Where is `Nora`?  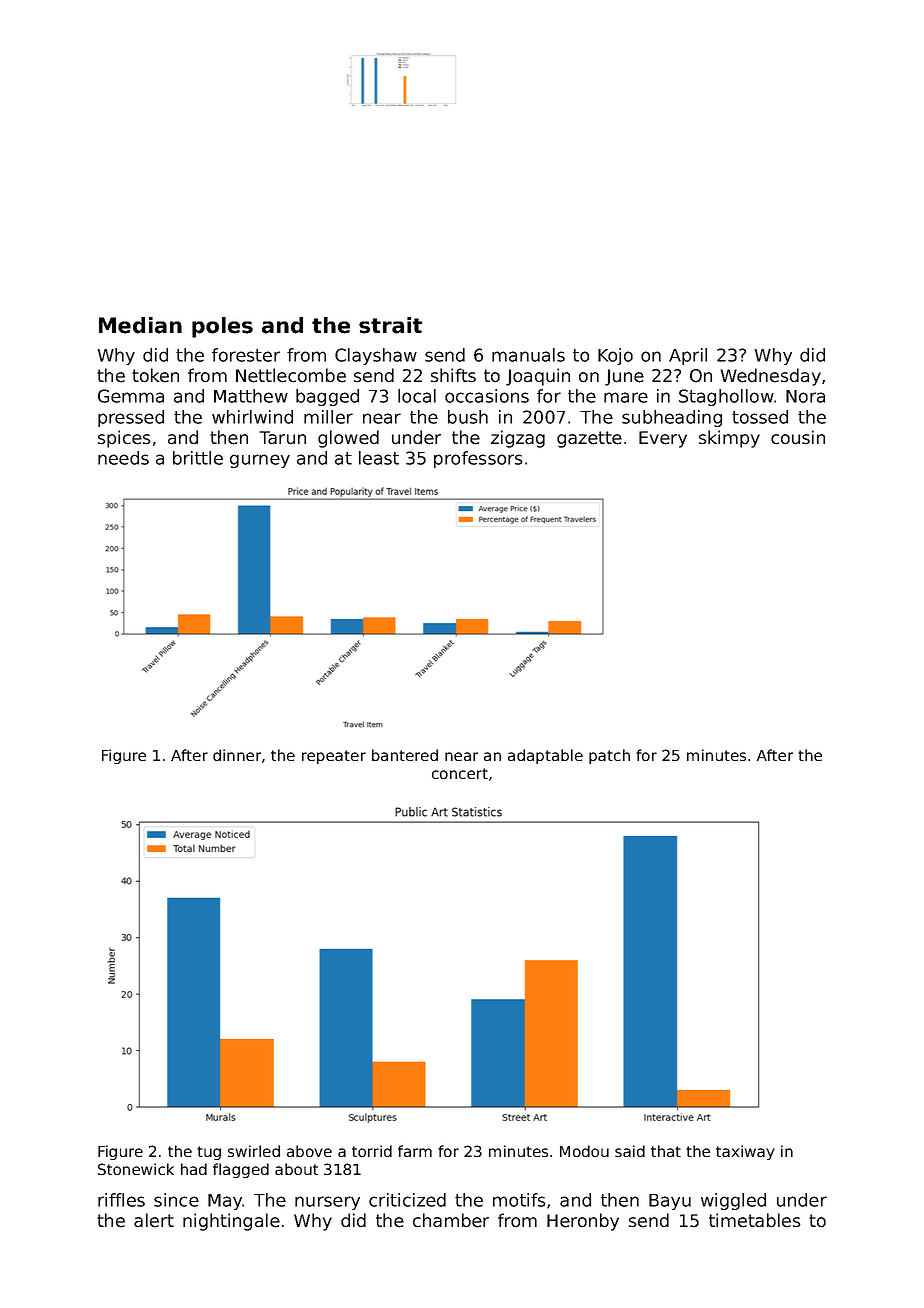 Nora is located at coordinates (805, 396).
